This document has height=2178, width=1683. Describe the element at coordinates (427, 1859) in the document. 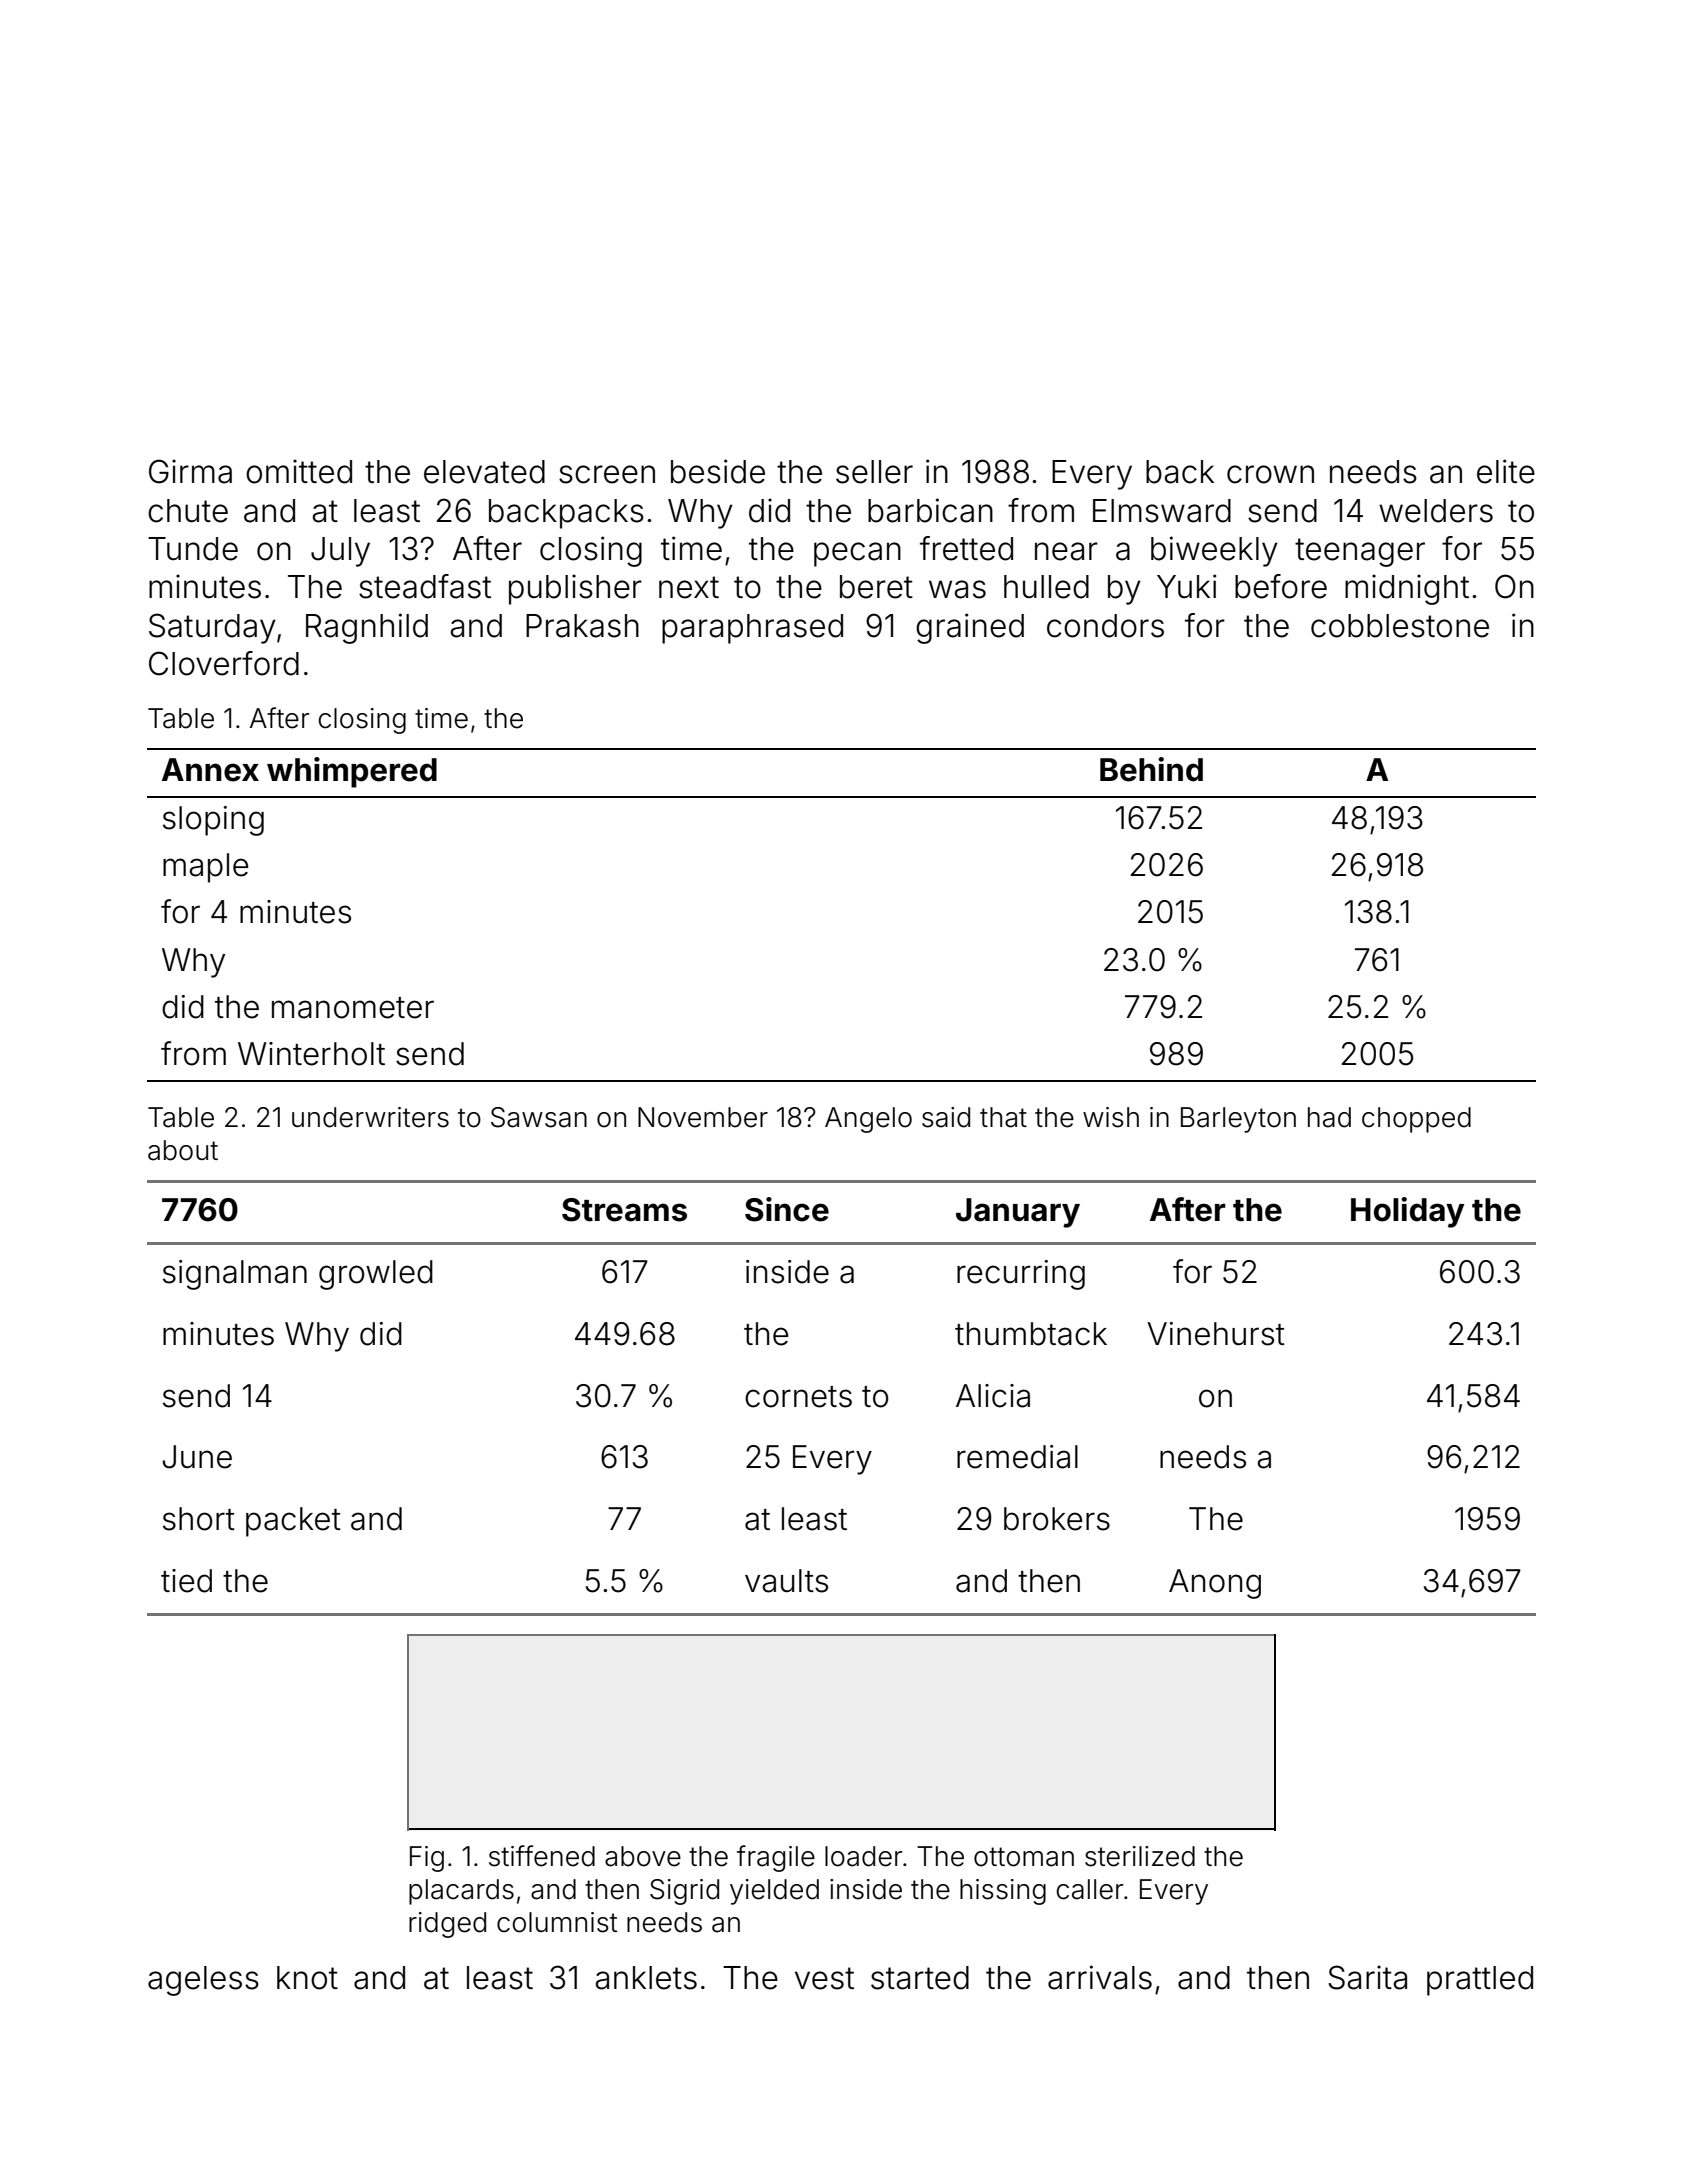

I see `Fig` at that location.
